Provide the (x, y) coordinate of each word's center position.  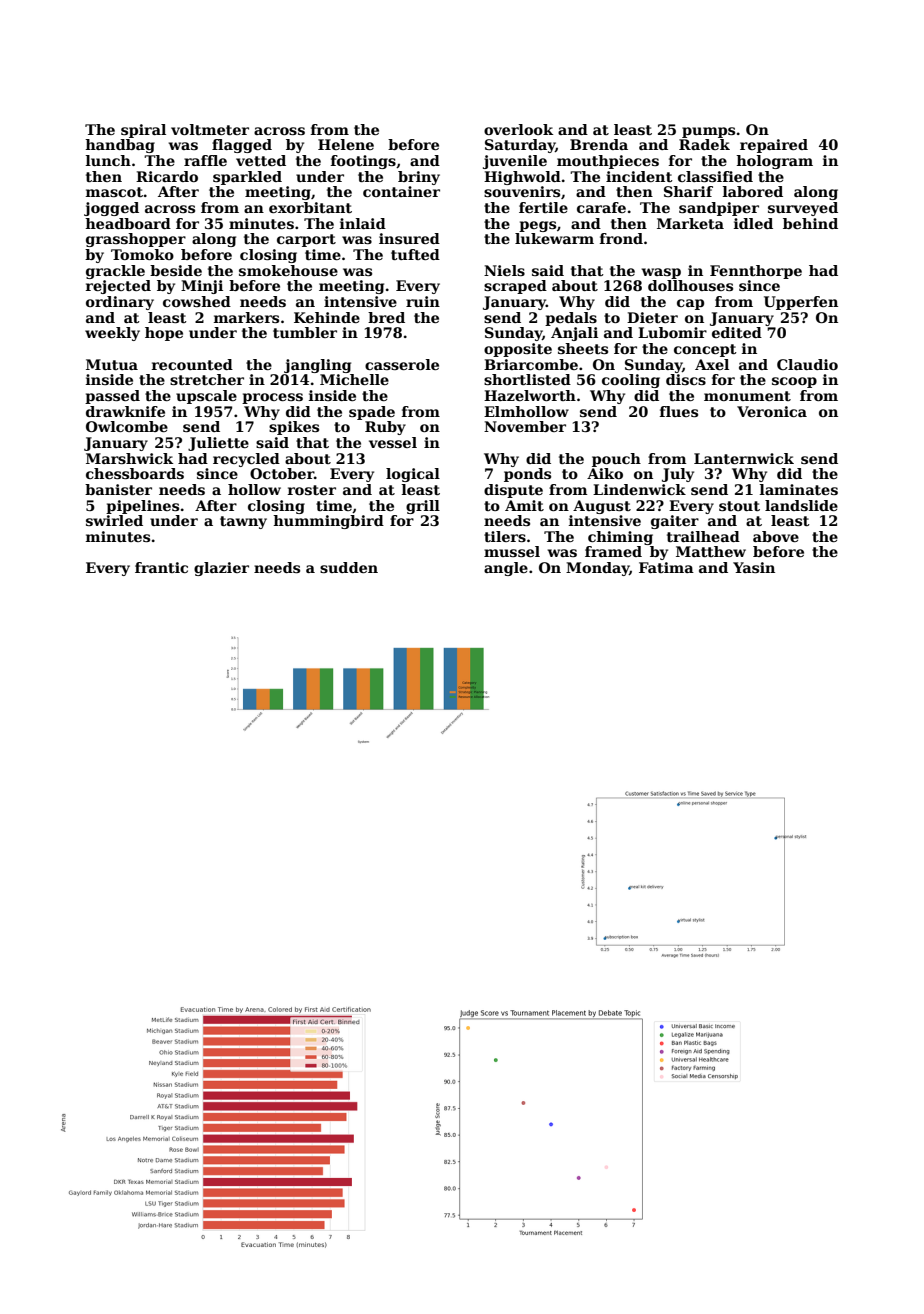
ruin (423, 301)
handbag (120, 146)
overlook (518, 129)
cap (690, 304)
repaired (774, 146)
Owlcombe (127, 426)
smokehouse (288, 270)
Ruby (385, 428)
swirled (114, 520)
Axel (712, 364)
